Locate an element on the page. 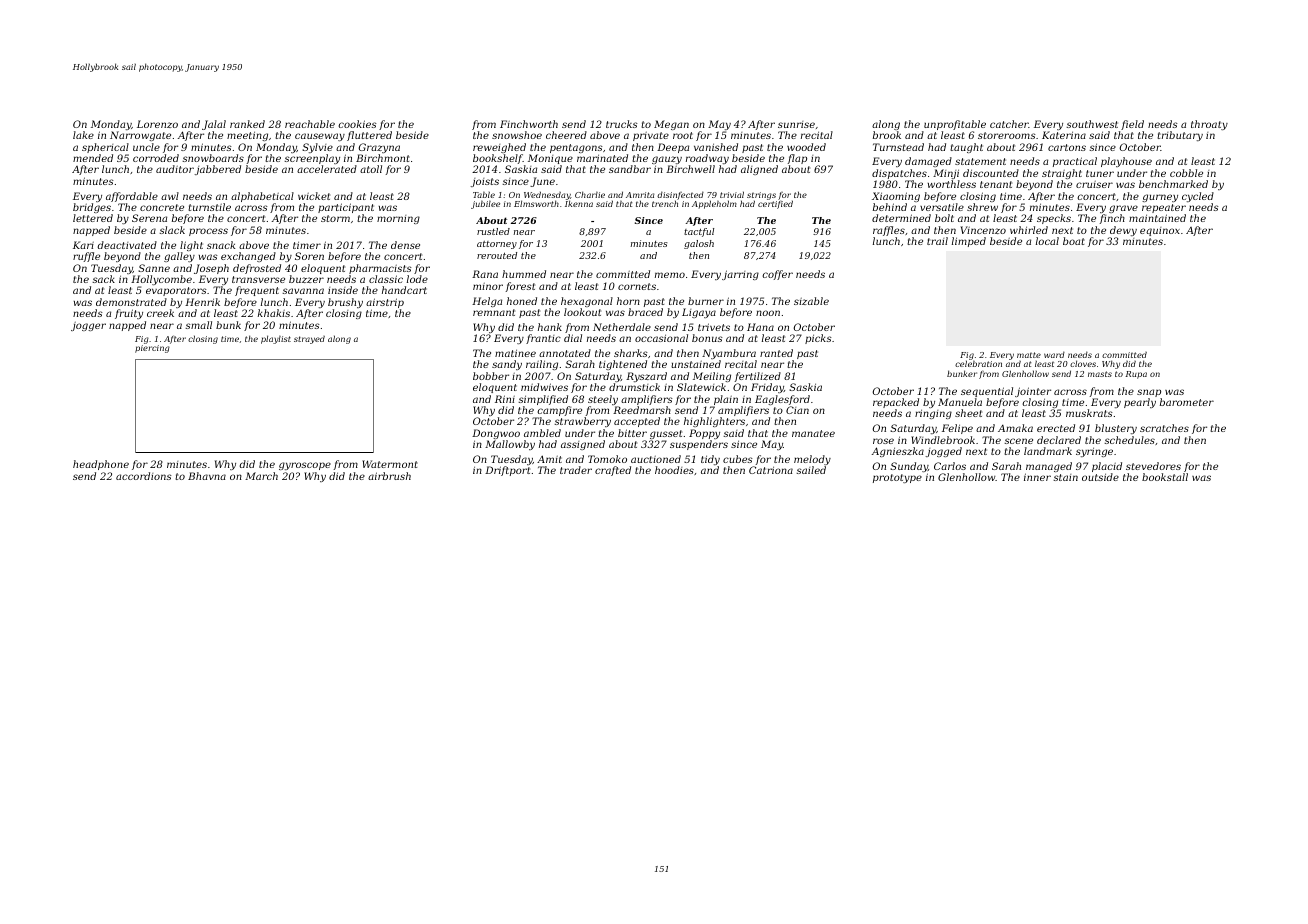 This document has width=1308, height=924. cobble is located at coordinates (1186, 173).
